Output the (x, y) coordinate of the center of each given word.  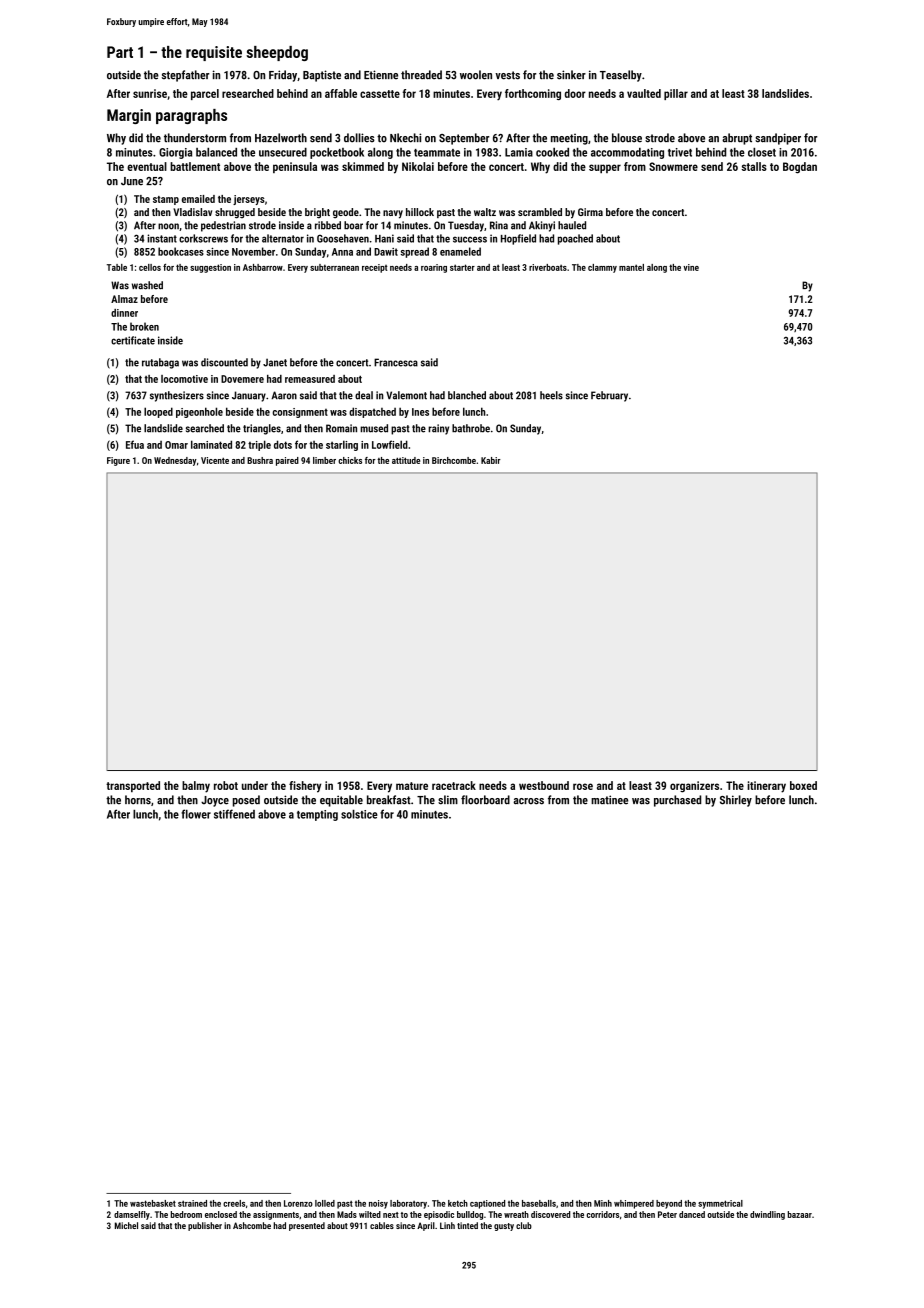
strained (192, 1203)
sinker (571, 75)
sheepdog (277, 53)
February (609, 396)
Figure (118, 461)
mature (412, 786)
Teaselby (621, 76)
